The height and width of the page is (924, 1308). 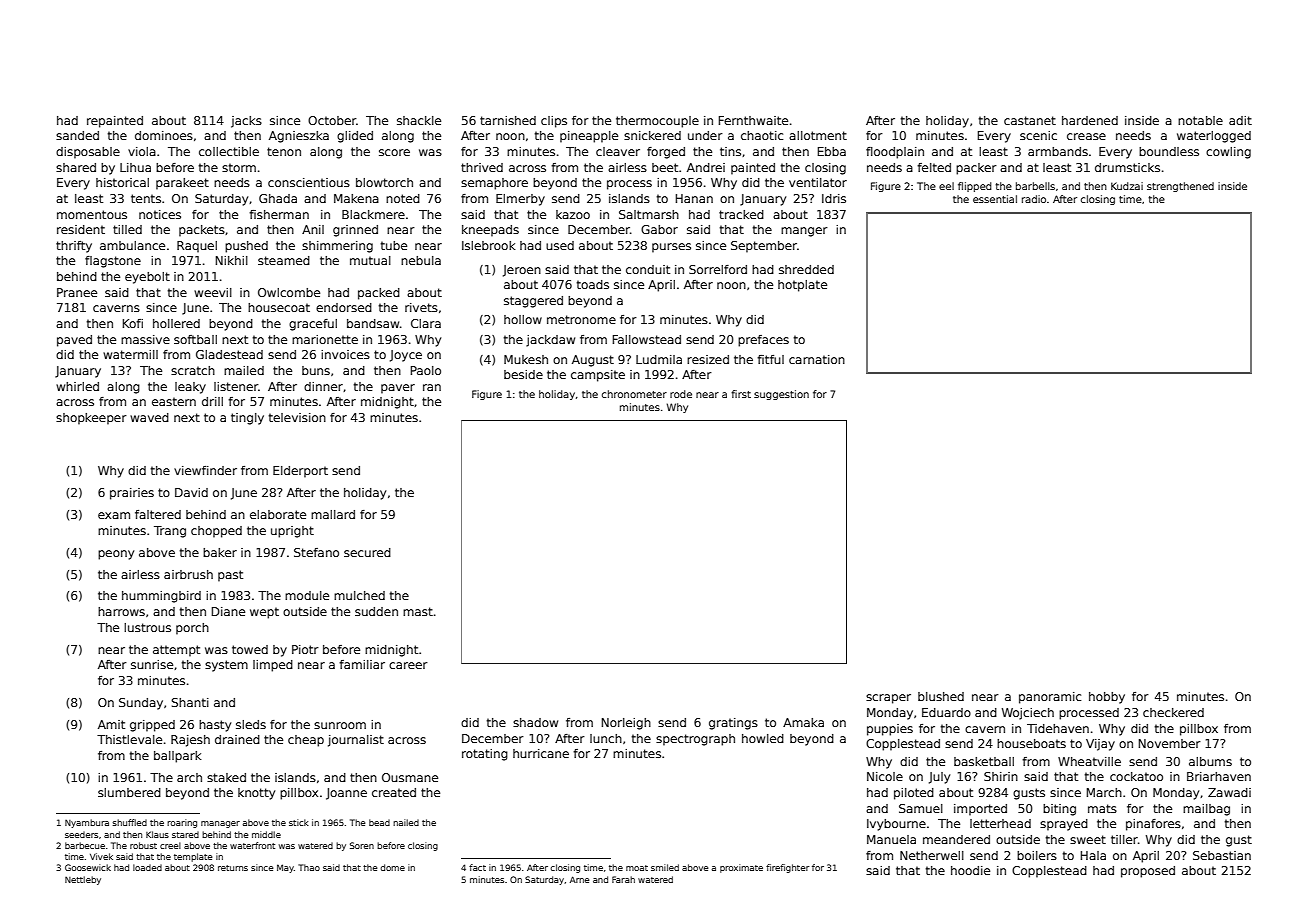 I want to click on moat, so click(x=637, y=868).
